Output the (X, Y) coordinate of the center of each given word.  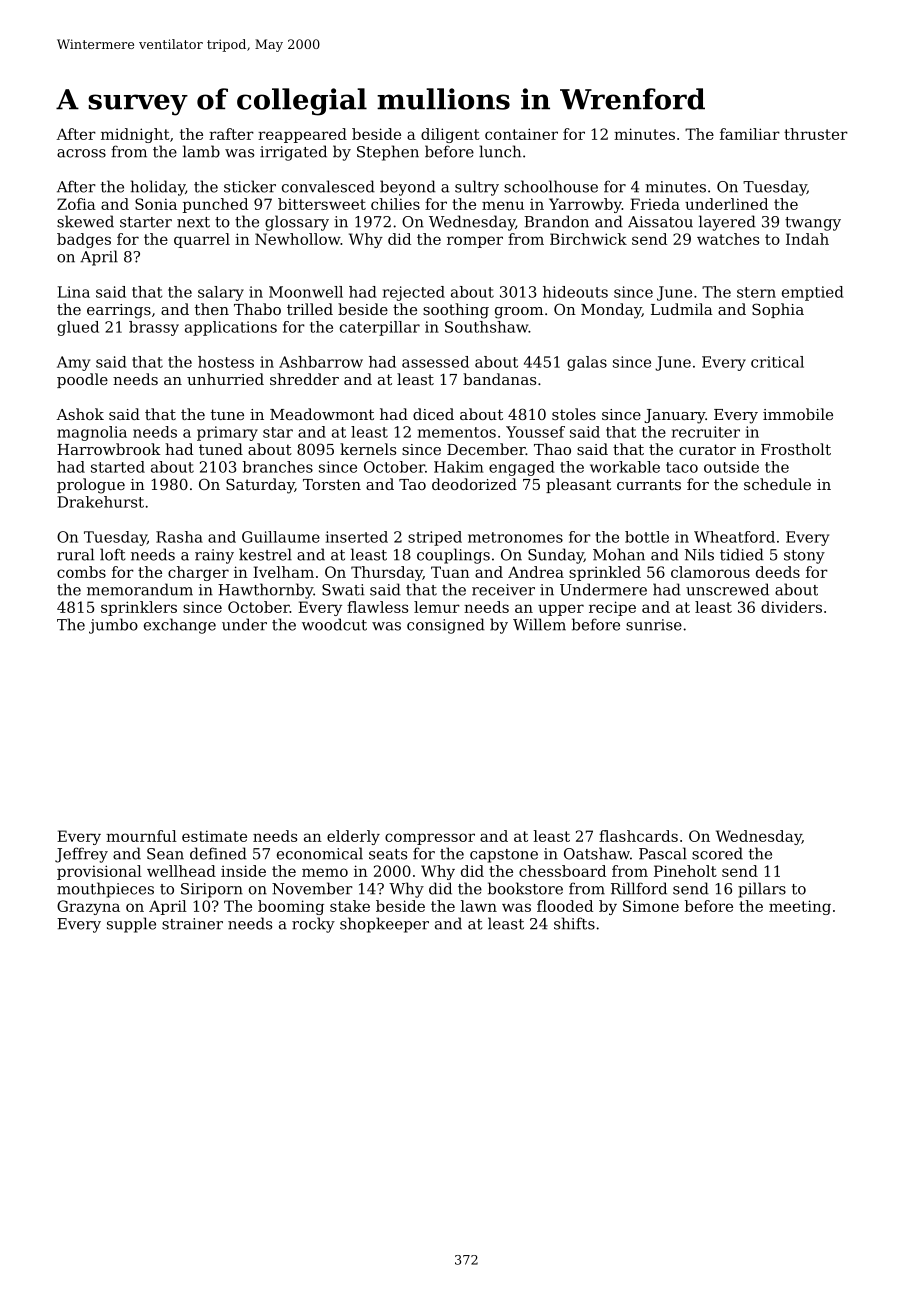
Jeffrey (81, 855)
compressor (430, 839)
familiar (750, 134)
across (81, 153)
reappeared (302, 135)
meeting (800, 907)
